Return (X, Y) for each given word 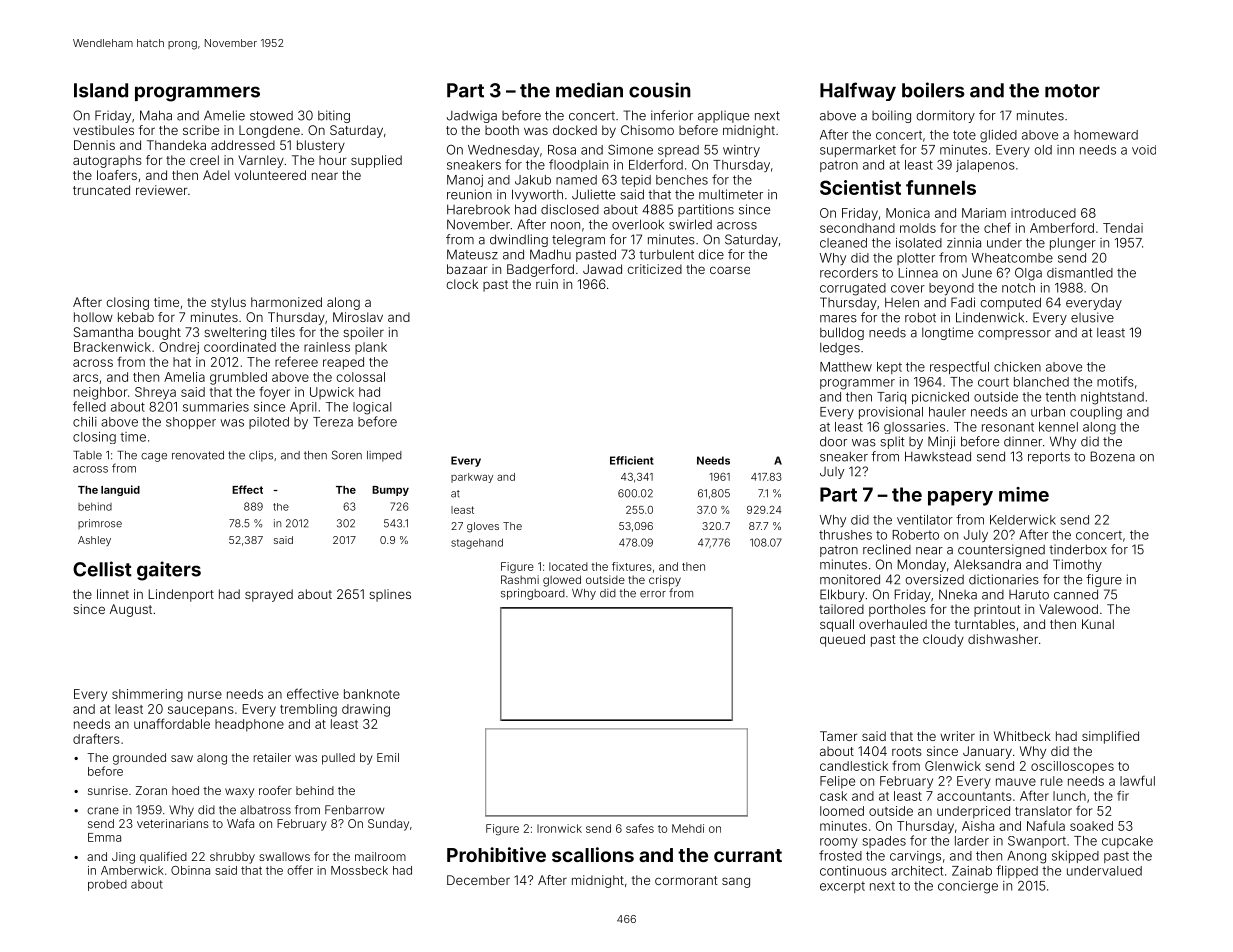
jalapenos (985, 166)
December (478, 880)
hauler (947, 412)
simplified (1110, 737)
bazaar (467, 269)
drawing (366, 710)
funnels (941, 187)
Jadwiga (472, 116)
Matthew (846, 367)
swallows (284, 856)
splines (390, 595)
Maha (156, 115)
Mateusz (472, 254)
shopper (191, 423)
